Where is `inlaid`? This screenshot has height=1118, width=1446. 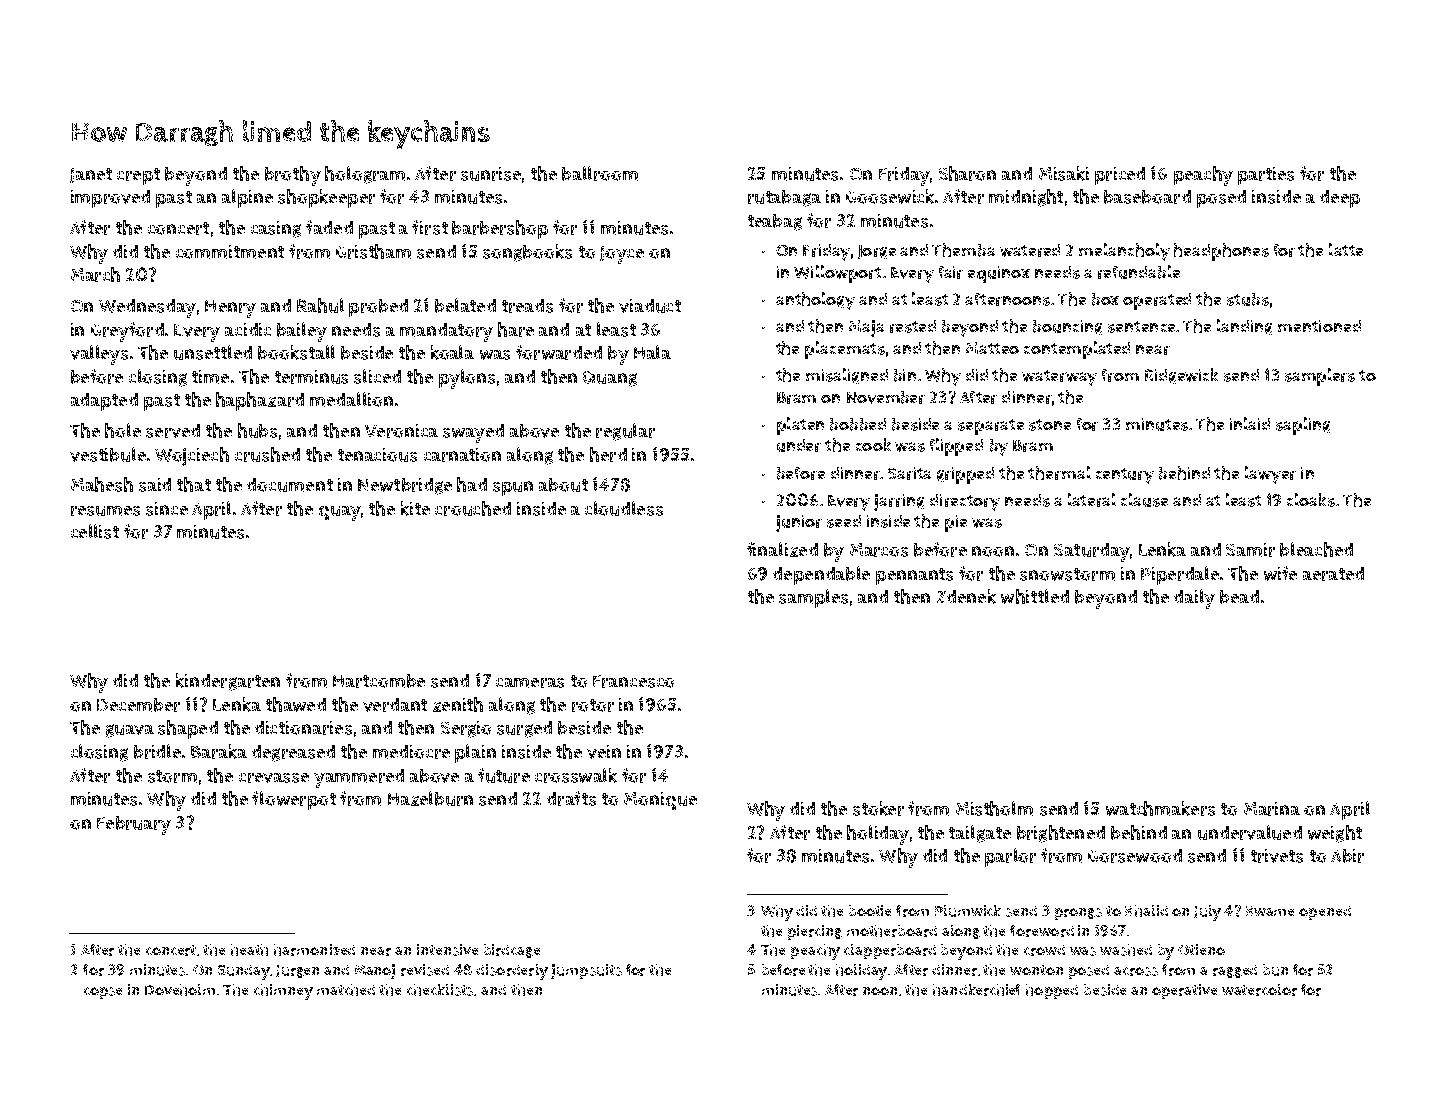
inlaid is located at coordinates (1250, 423).
